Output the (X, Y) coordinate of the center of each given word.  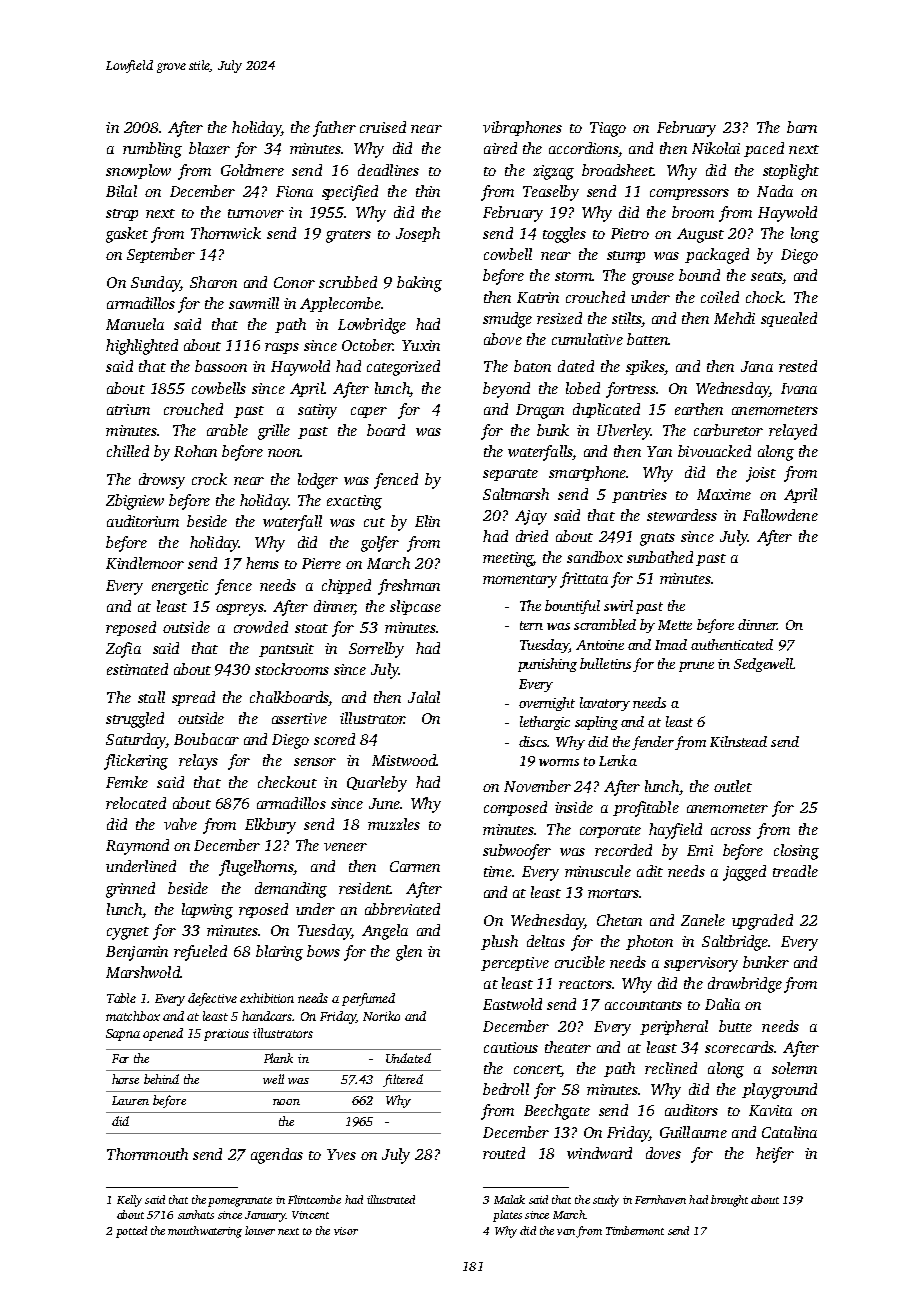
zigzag (553, 172)
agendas (277, 1156)
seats (766, 276)
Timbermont (635, 1230)
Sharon (213, 282)
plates (507, 1216)
